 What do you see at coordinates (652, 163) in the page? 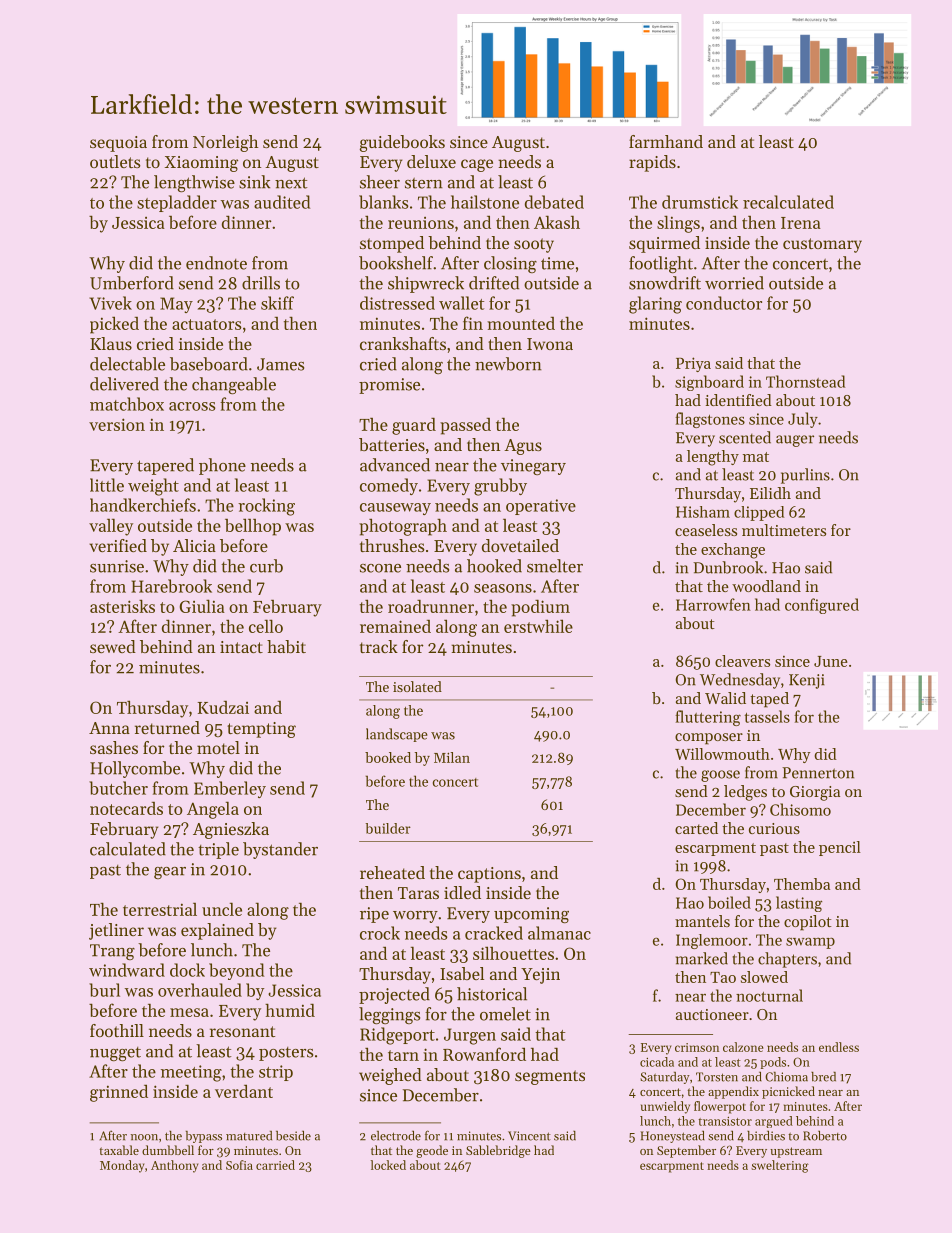
I see `rapids` at bounding box center [652, 163].
